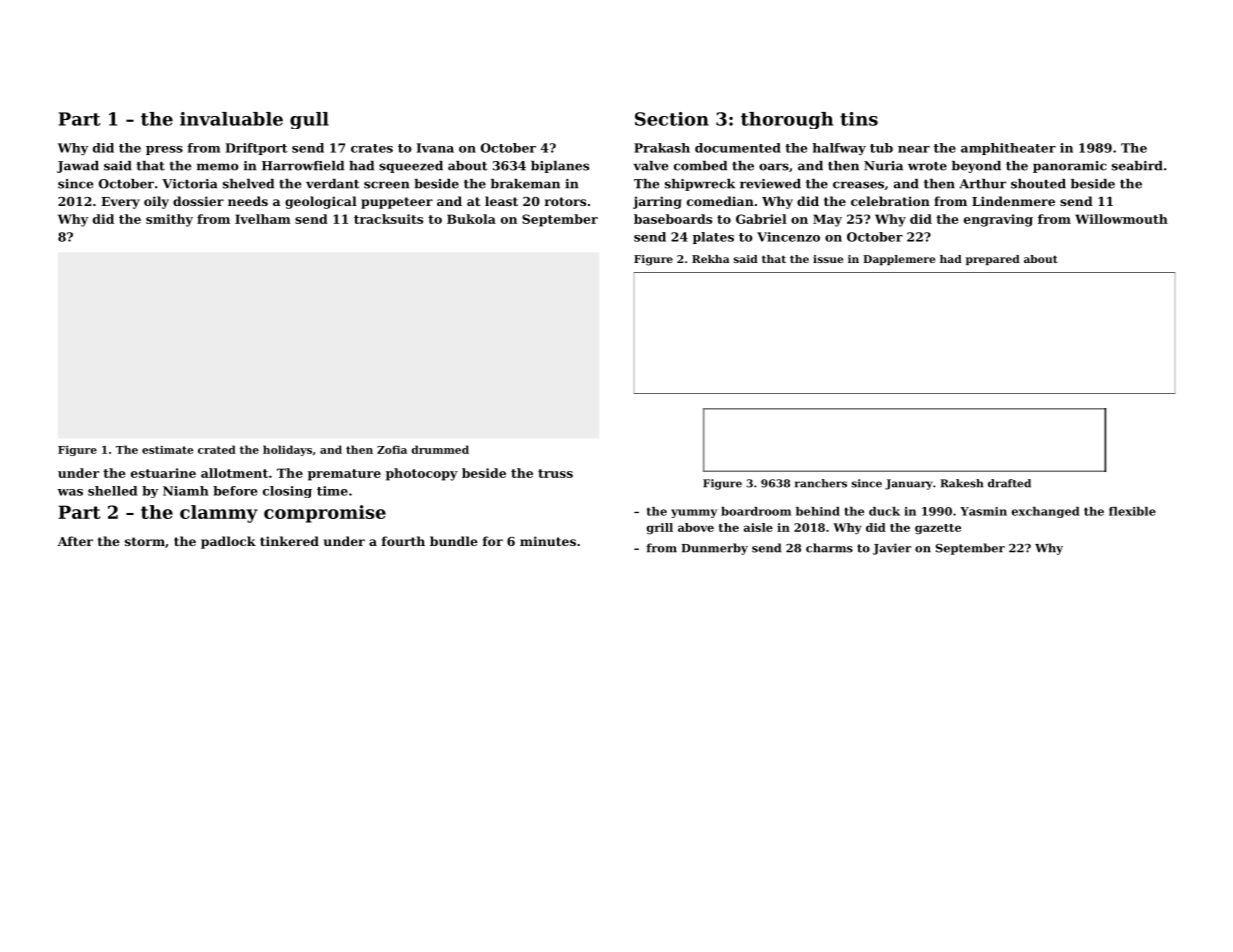 The image size is (1233, 952). Describe the element at coordinates (660, 529) in the document. I see `grill` at that location.
